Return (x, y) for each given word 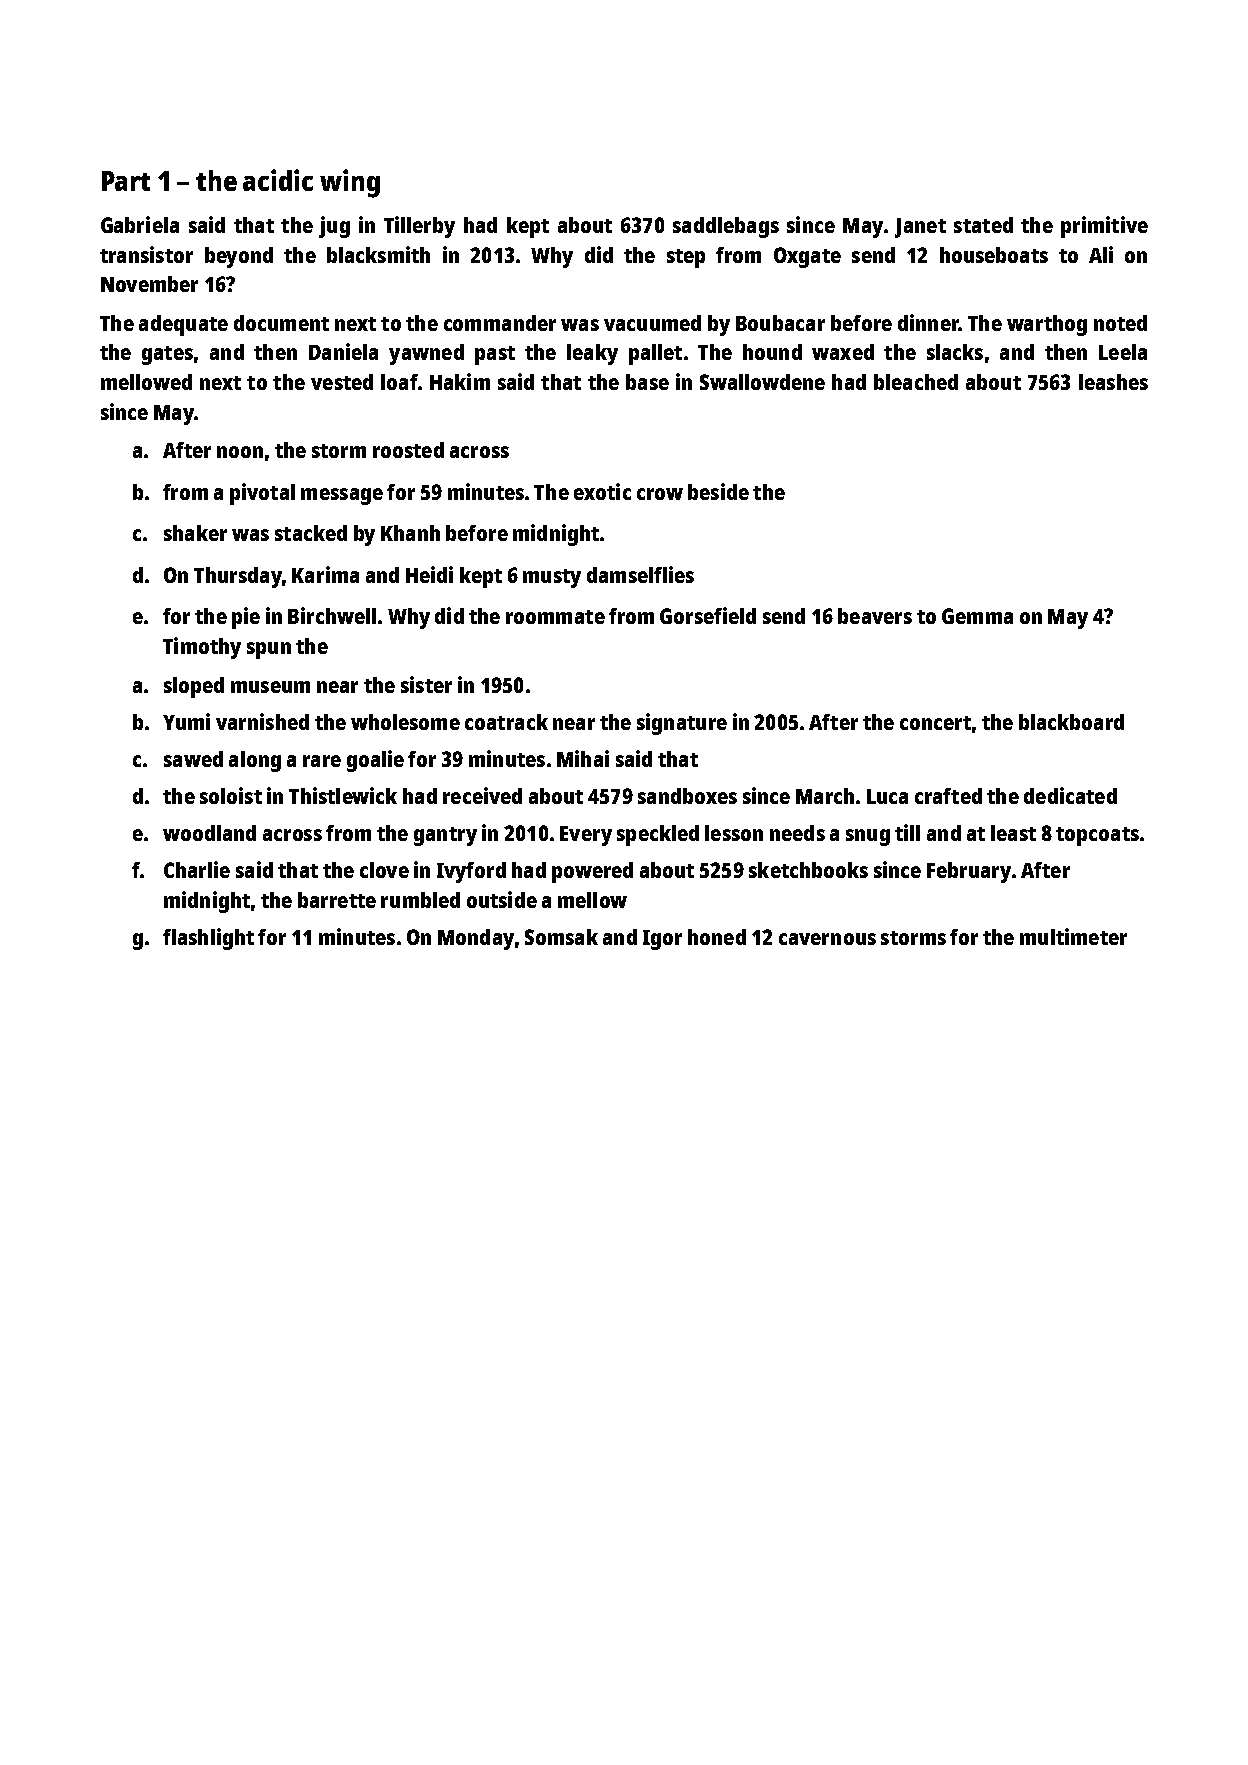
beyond (239, 257)
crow (660, 494)
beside (718, 491)
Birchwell (332, 615)
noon (240, 452)
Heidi (429, 574)
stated (983, 225)
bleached (916, 382)
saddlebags (726, 227)
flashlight (208, 939)
